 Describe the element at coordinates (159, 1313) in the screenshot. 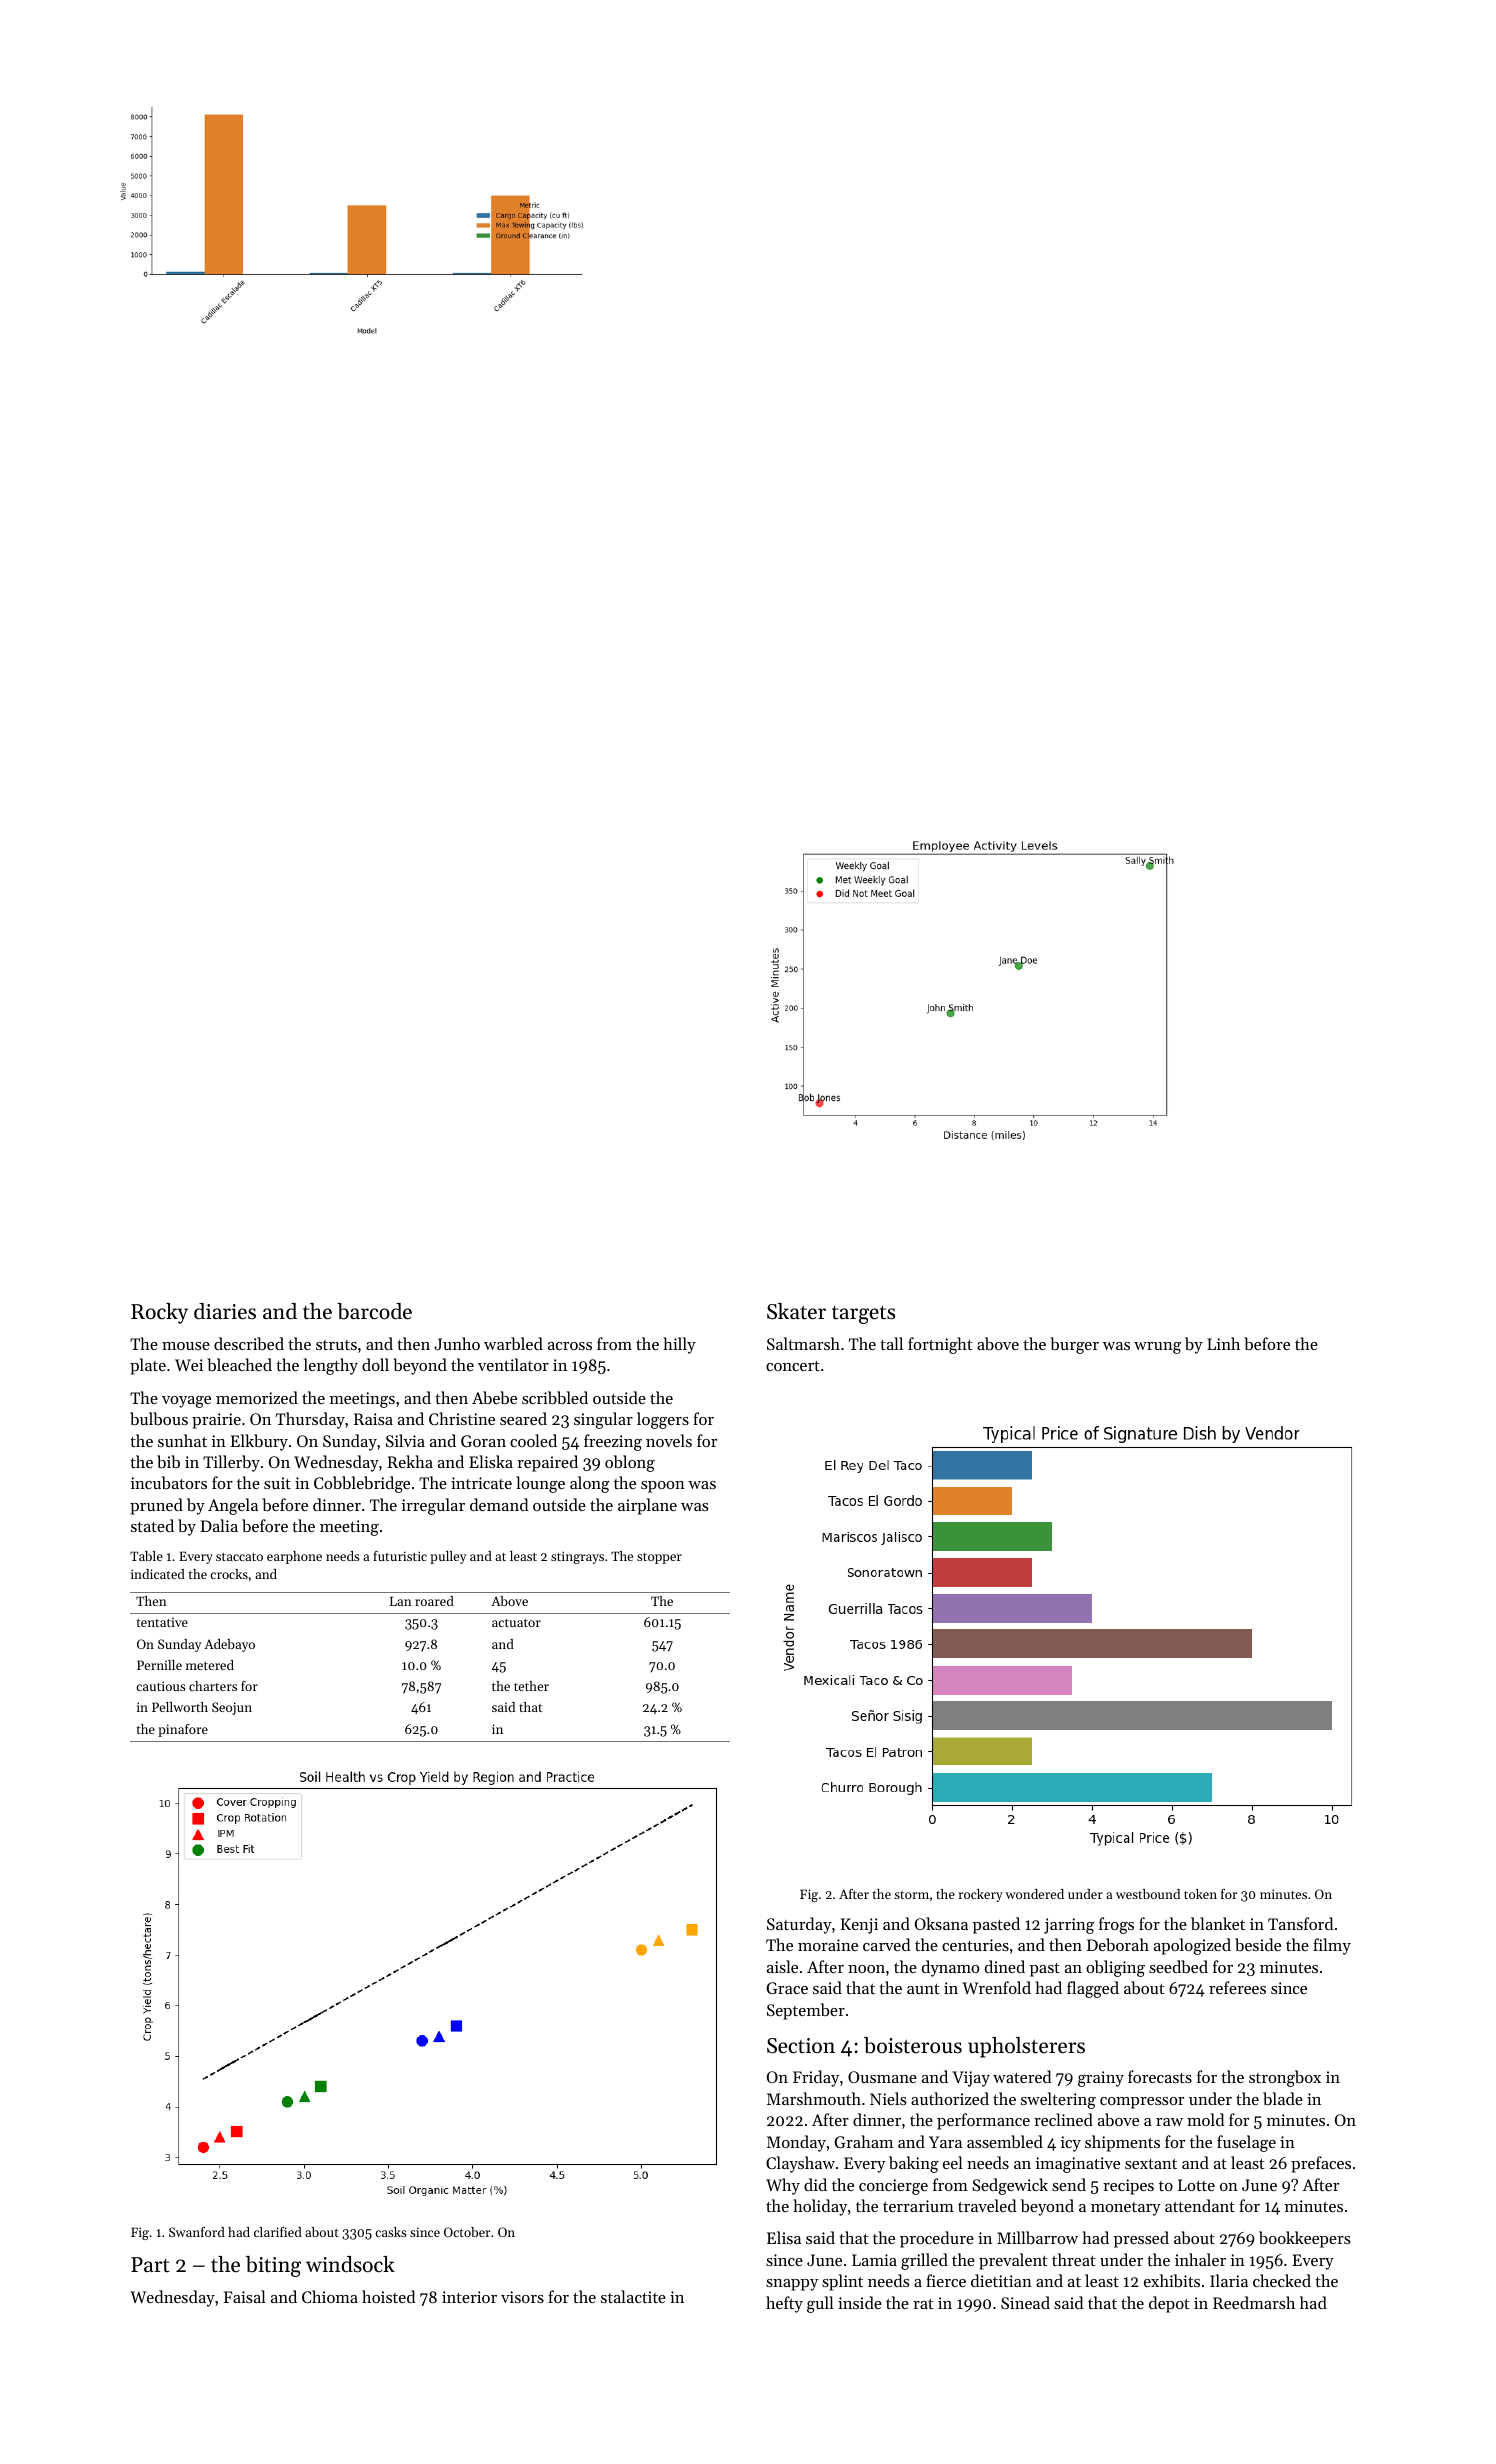

I see `Rocky` at that location.
